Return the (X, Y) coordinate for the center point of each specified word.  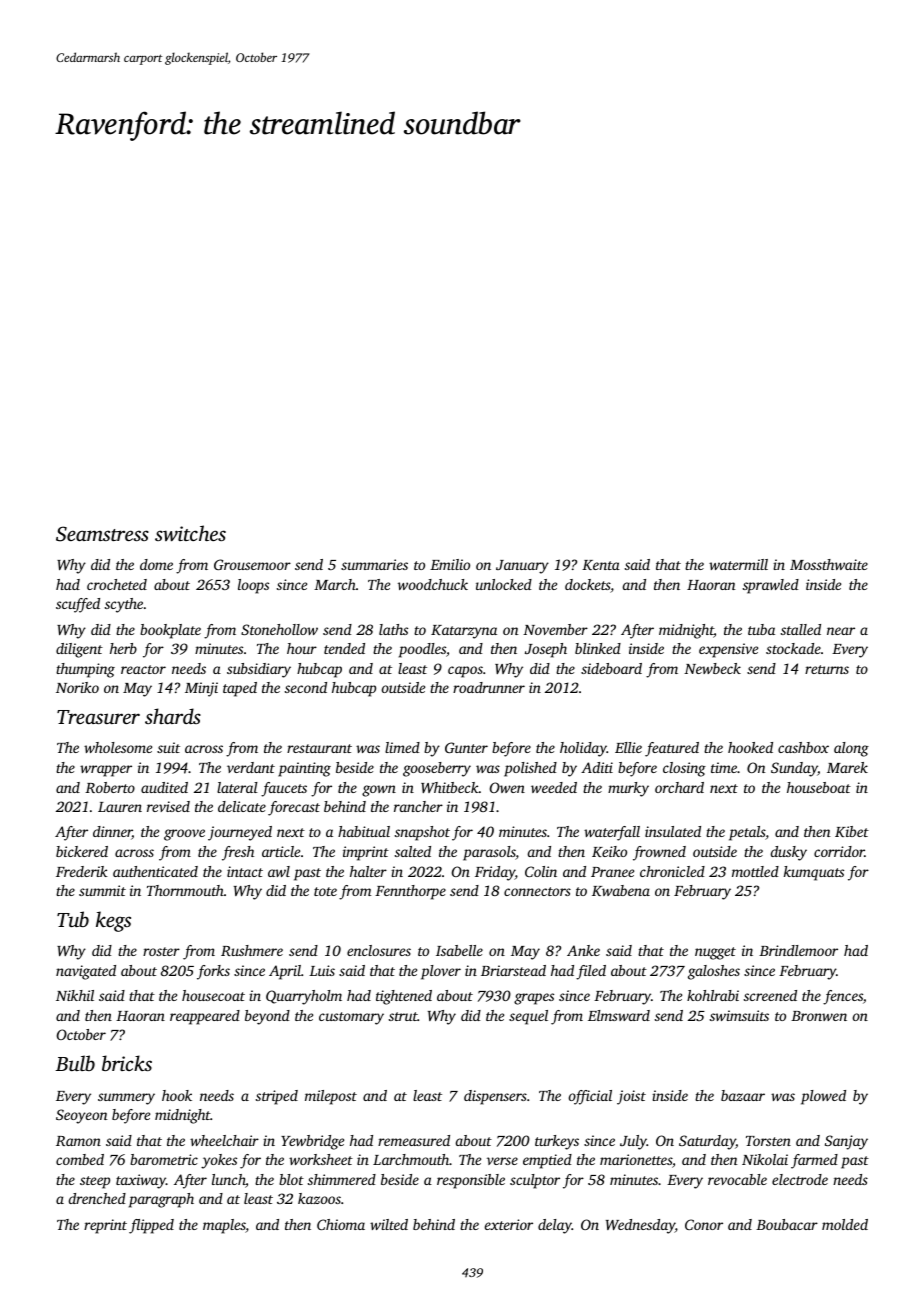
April (285, 972)
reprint (105, 1226)
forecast (294, 808)
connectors (537, 891)
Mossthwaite (829, 564)
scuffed (78, 605)
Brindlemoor (798, 950)
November (555, 629)
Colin (541, 871)
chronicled (672, 871)
